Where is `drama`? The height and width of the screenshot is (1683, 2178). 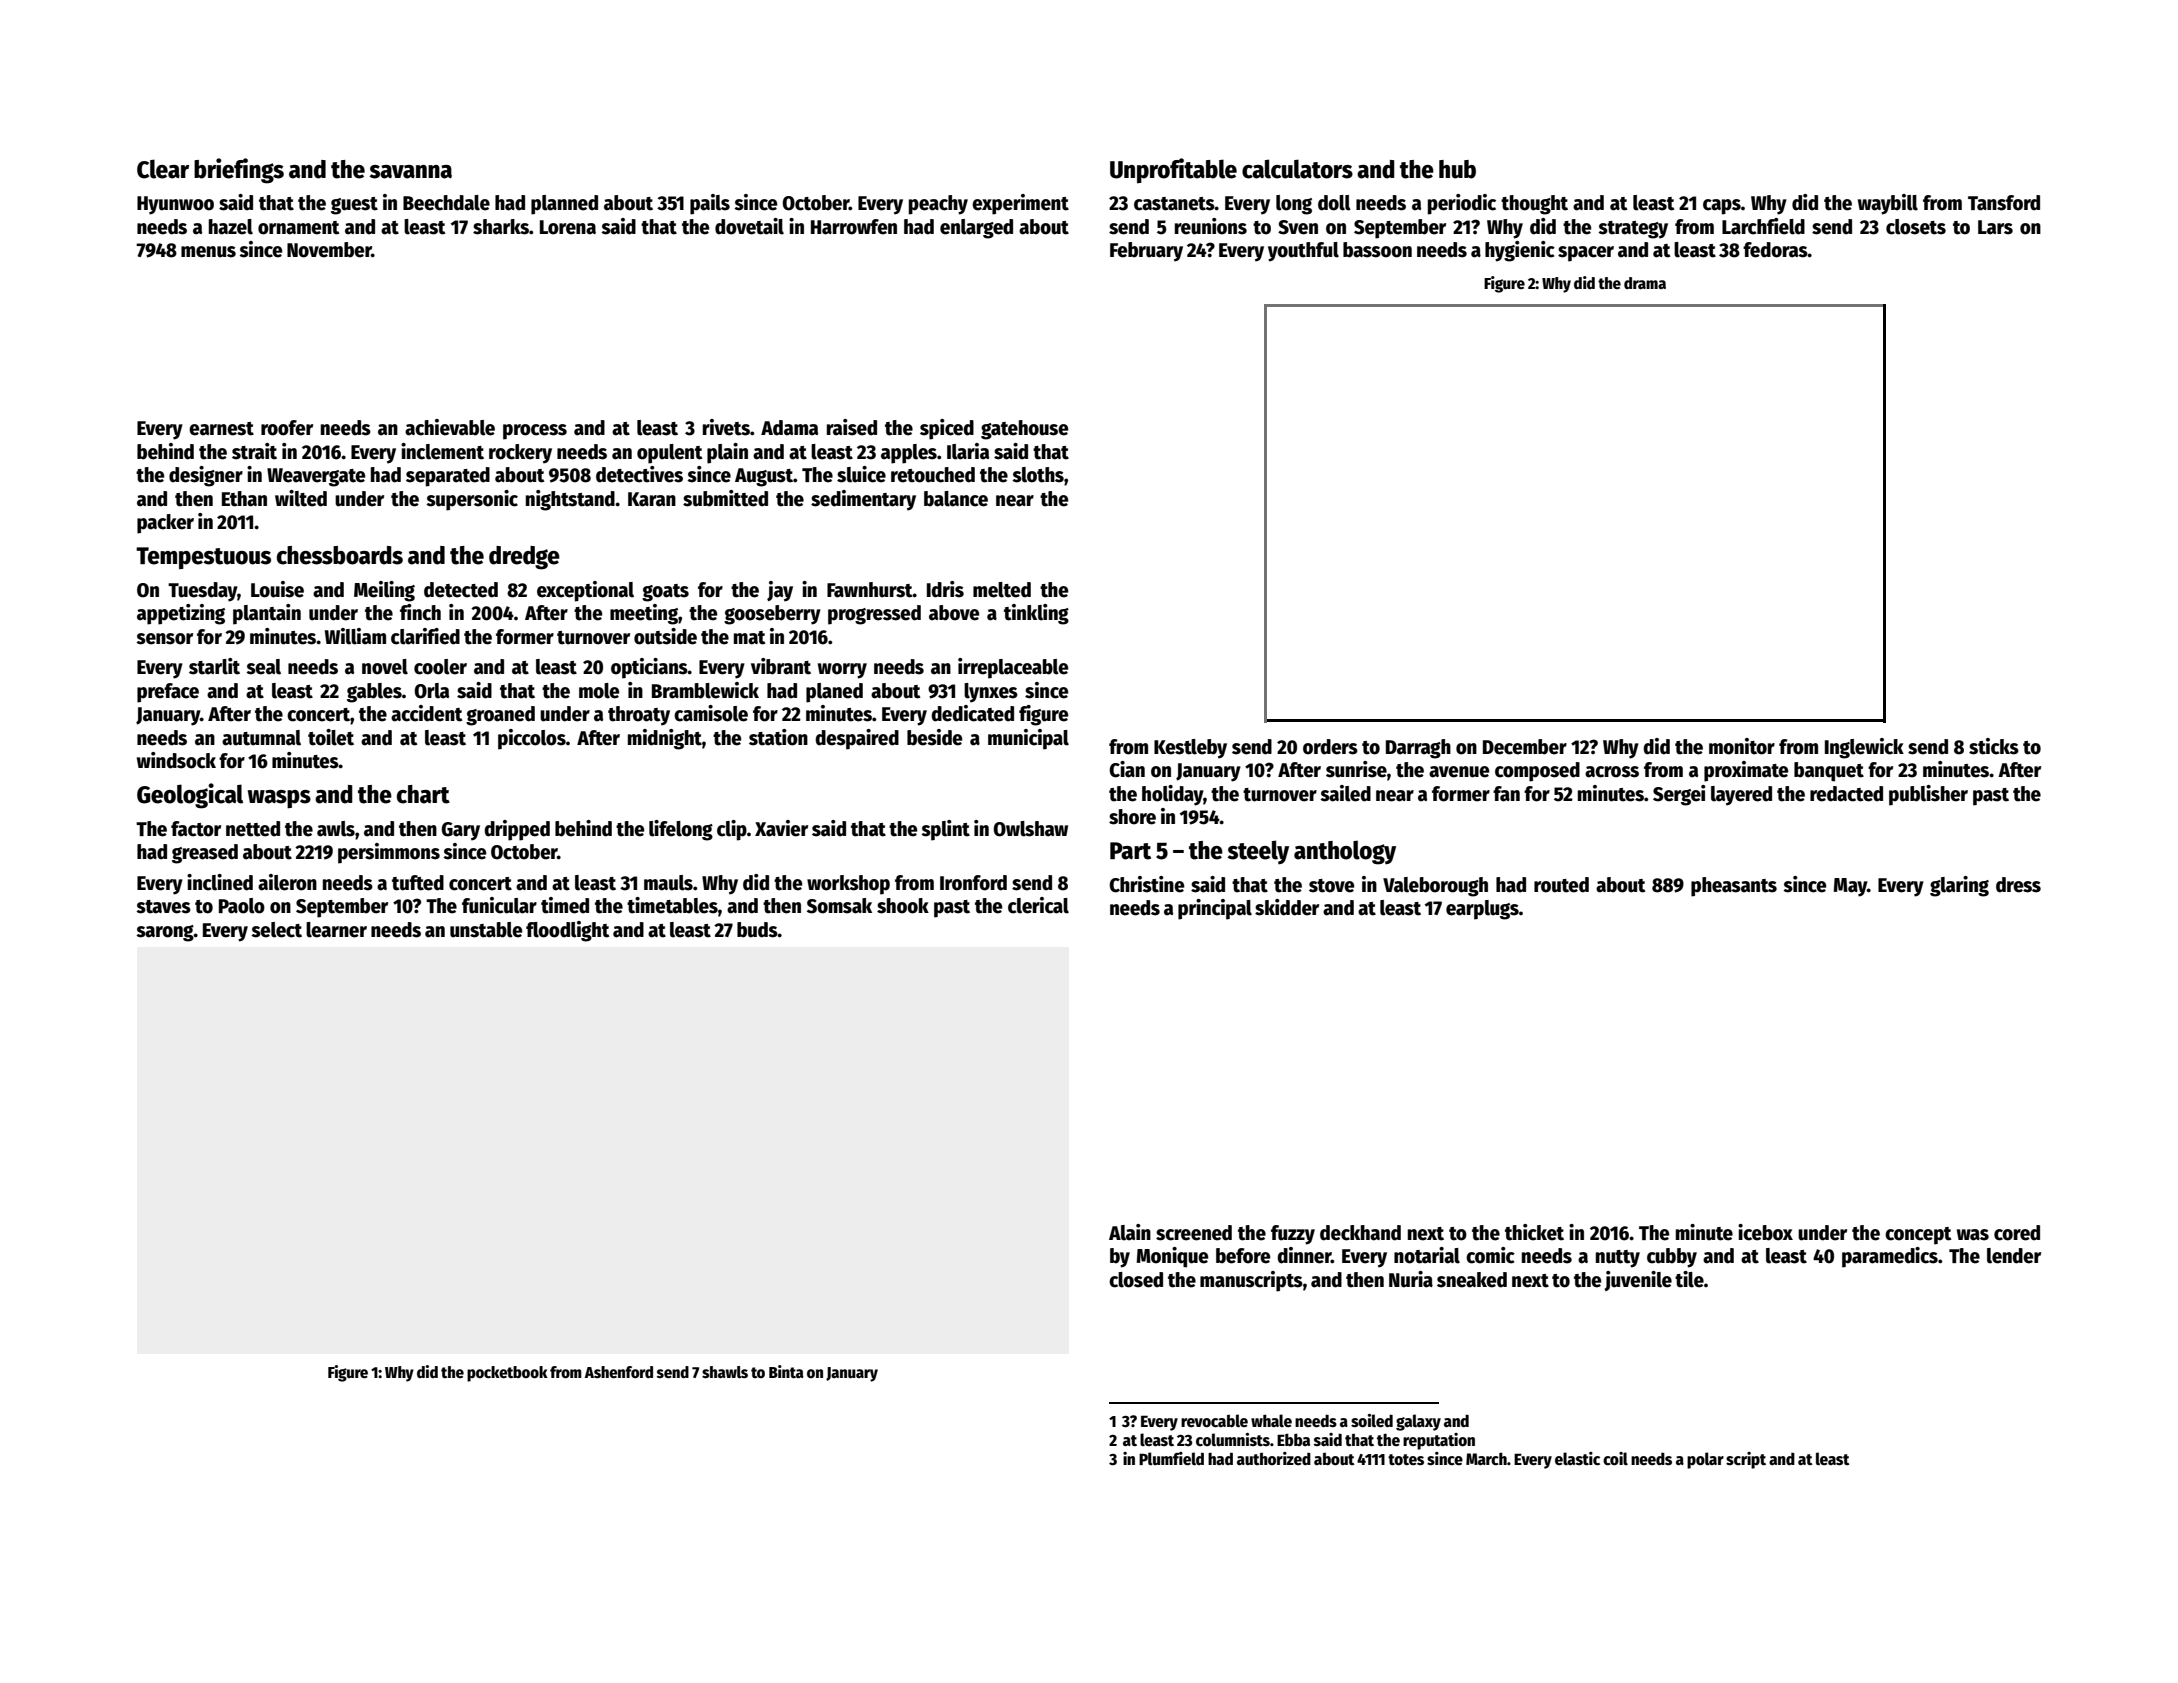
drama is located at coordinates (1645, 283).
